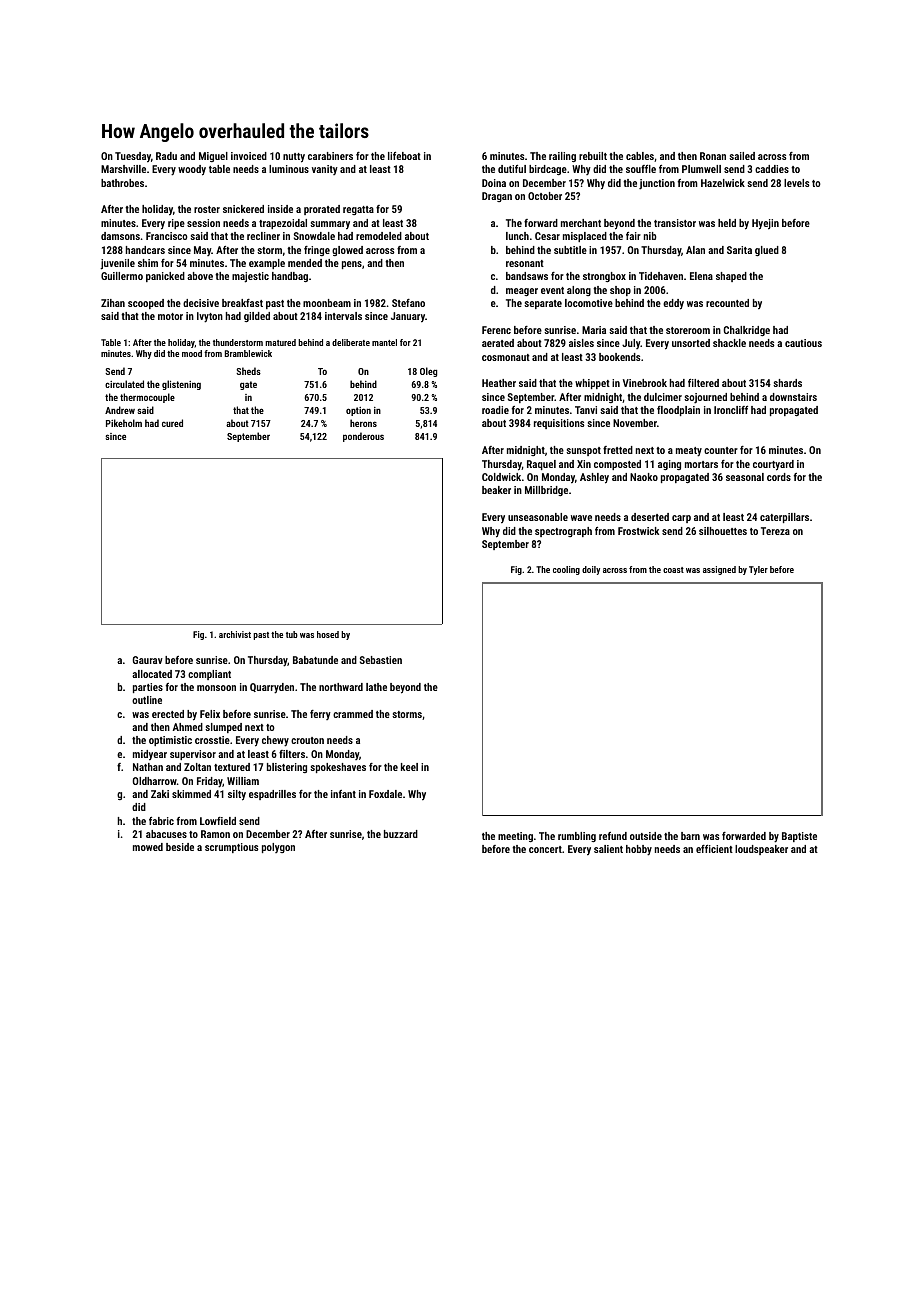 The image size is (924, 1308). Describe the element at coordinates (745, 477) in the image. I see `seasonal` at that location.
